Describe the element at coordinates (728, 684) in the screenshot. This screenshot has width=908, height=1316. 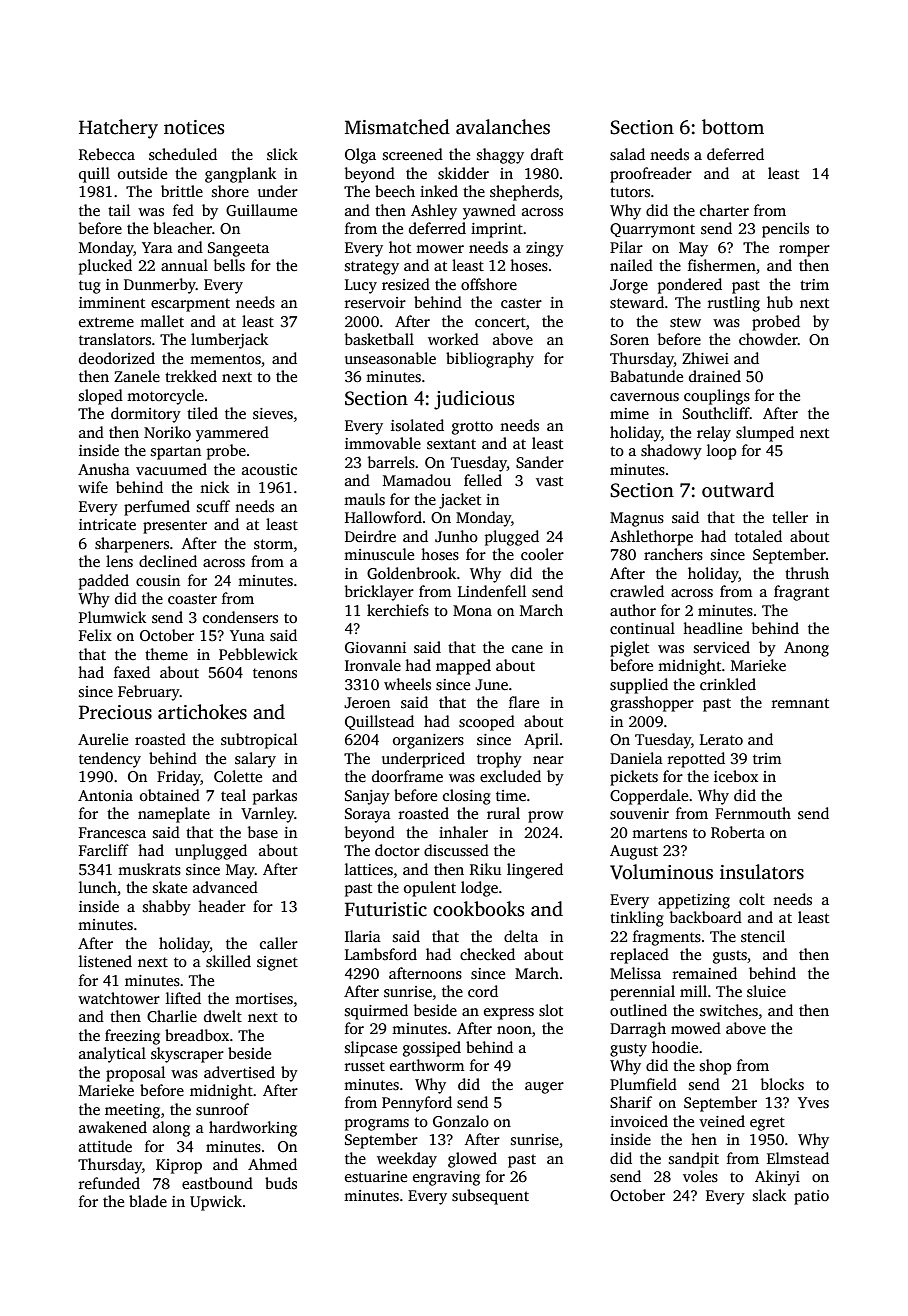
I see `crinkled` at that location.
